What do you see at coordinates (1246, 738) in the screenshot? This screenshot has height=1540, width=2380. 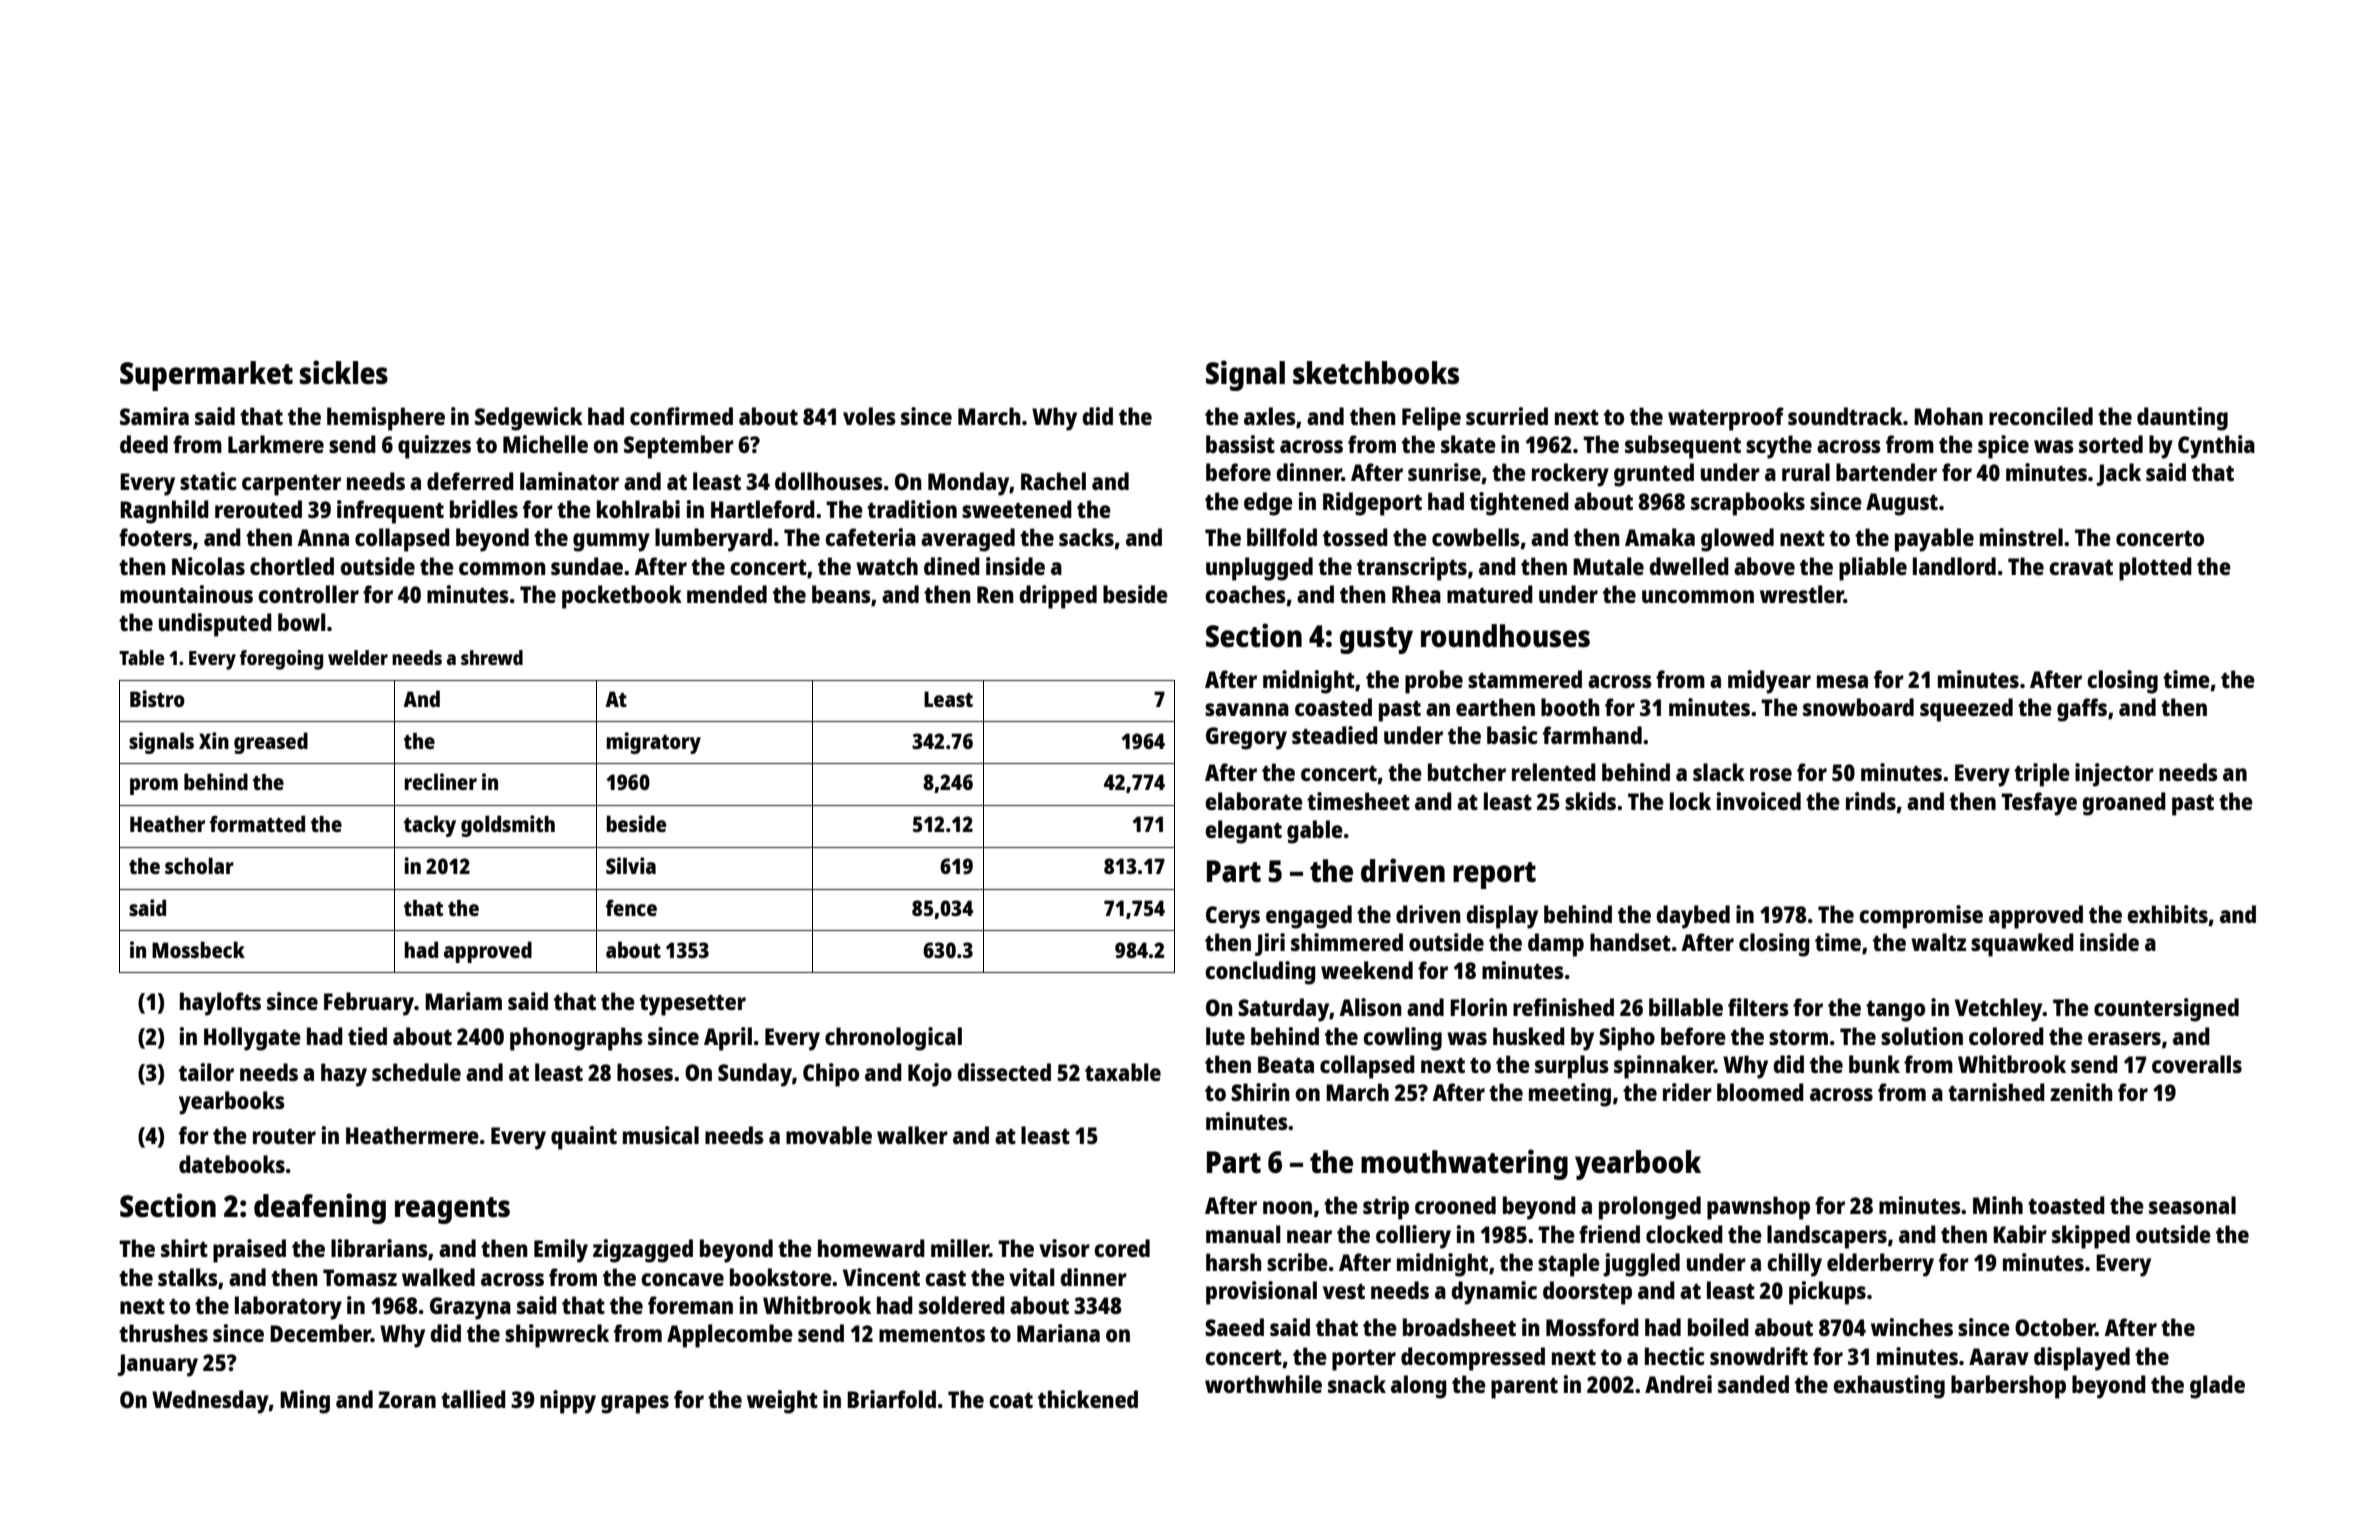 I see `Gregory` at bounding box center [1246, 738].
